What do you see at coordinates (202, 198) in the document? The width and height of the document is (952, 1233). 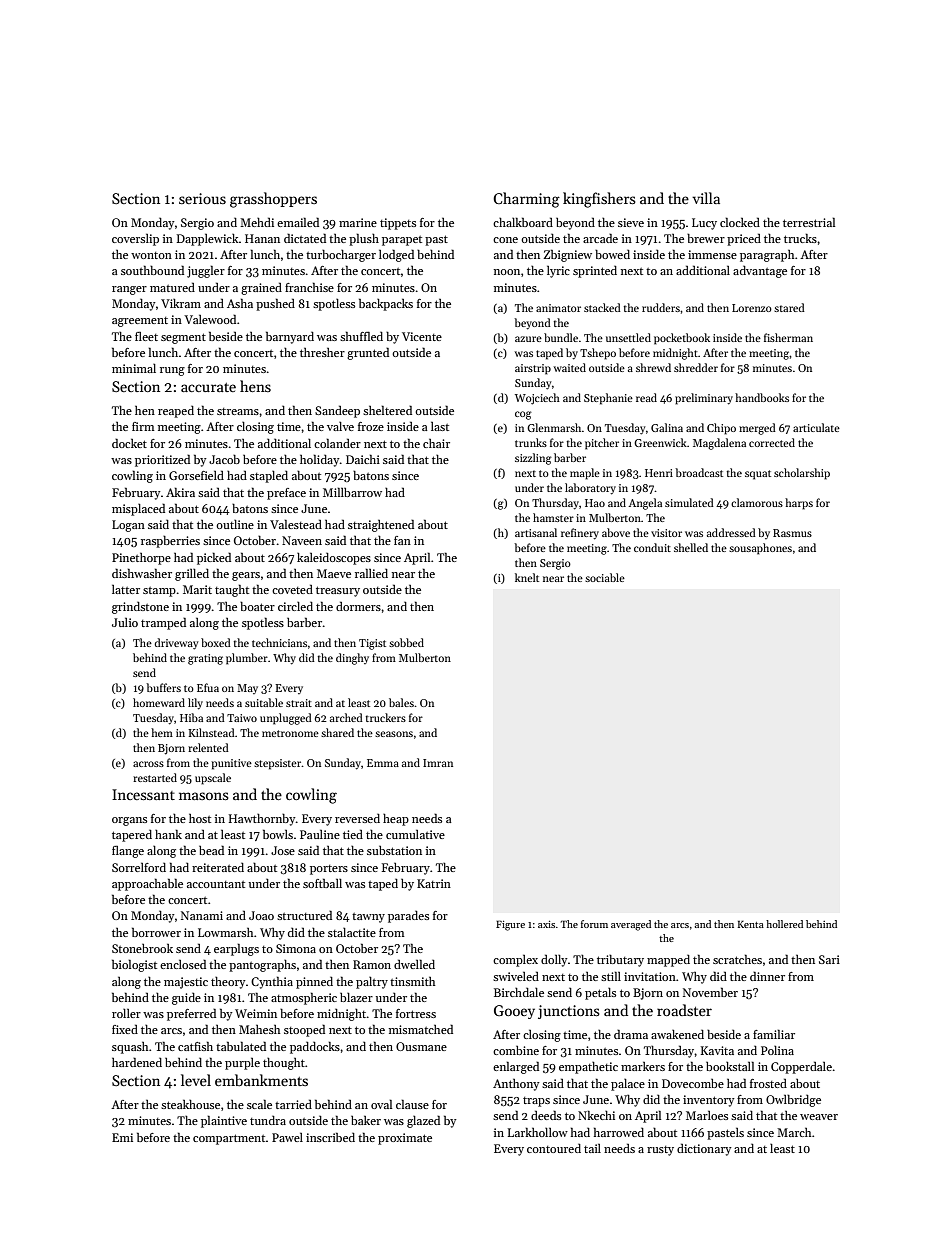 I see `serious` at bounding box center [202, 198].
